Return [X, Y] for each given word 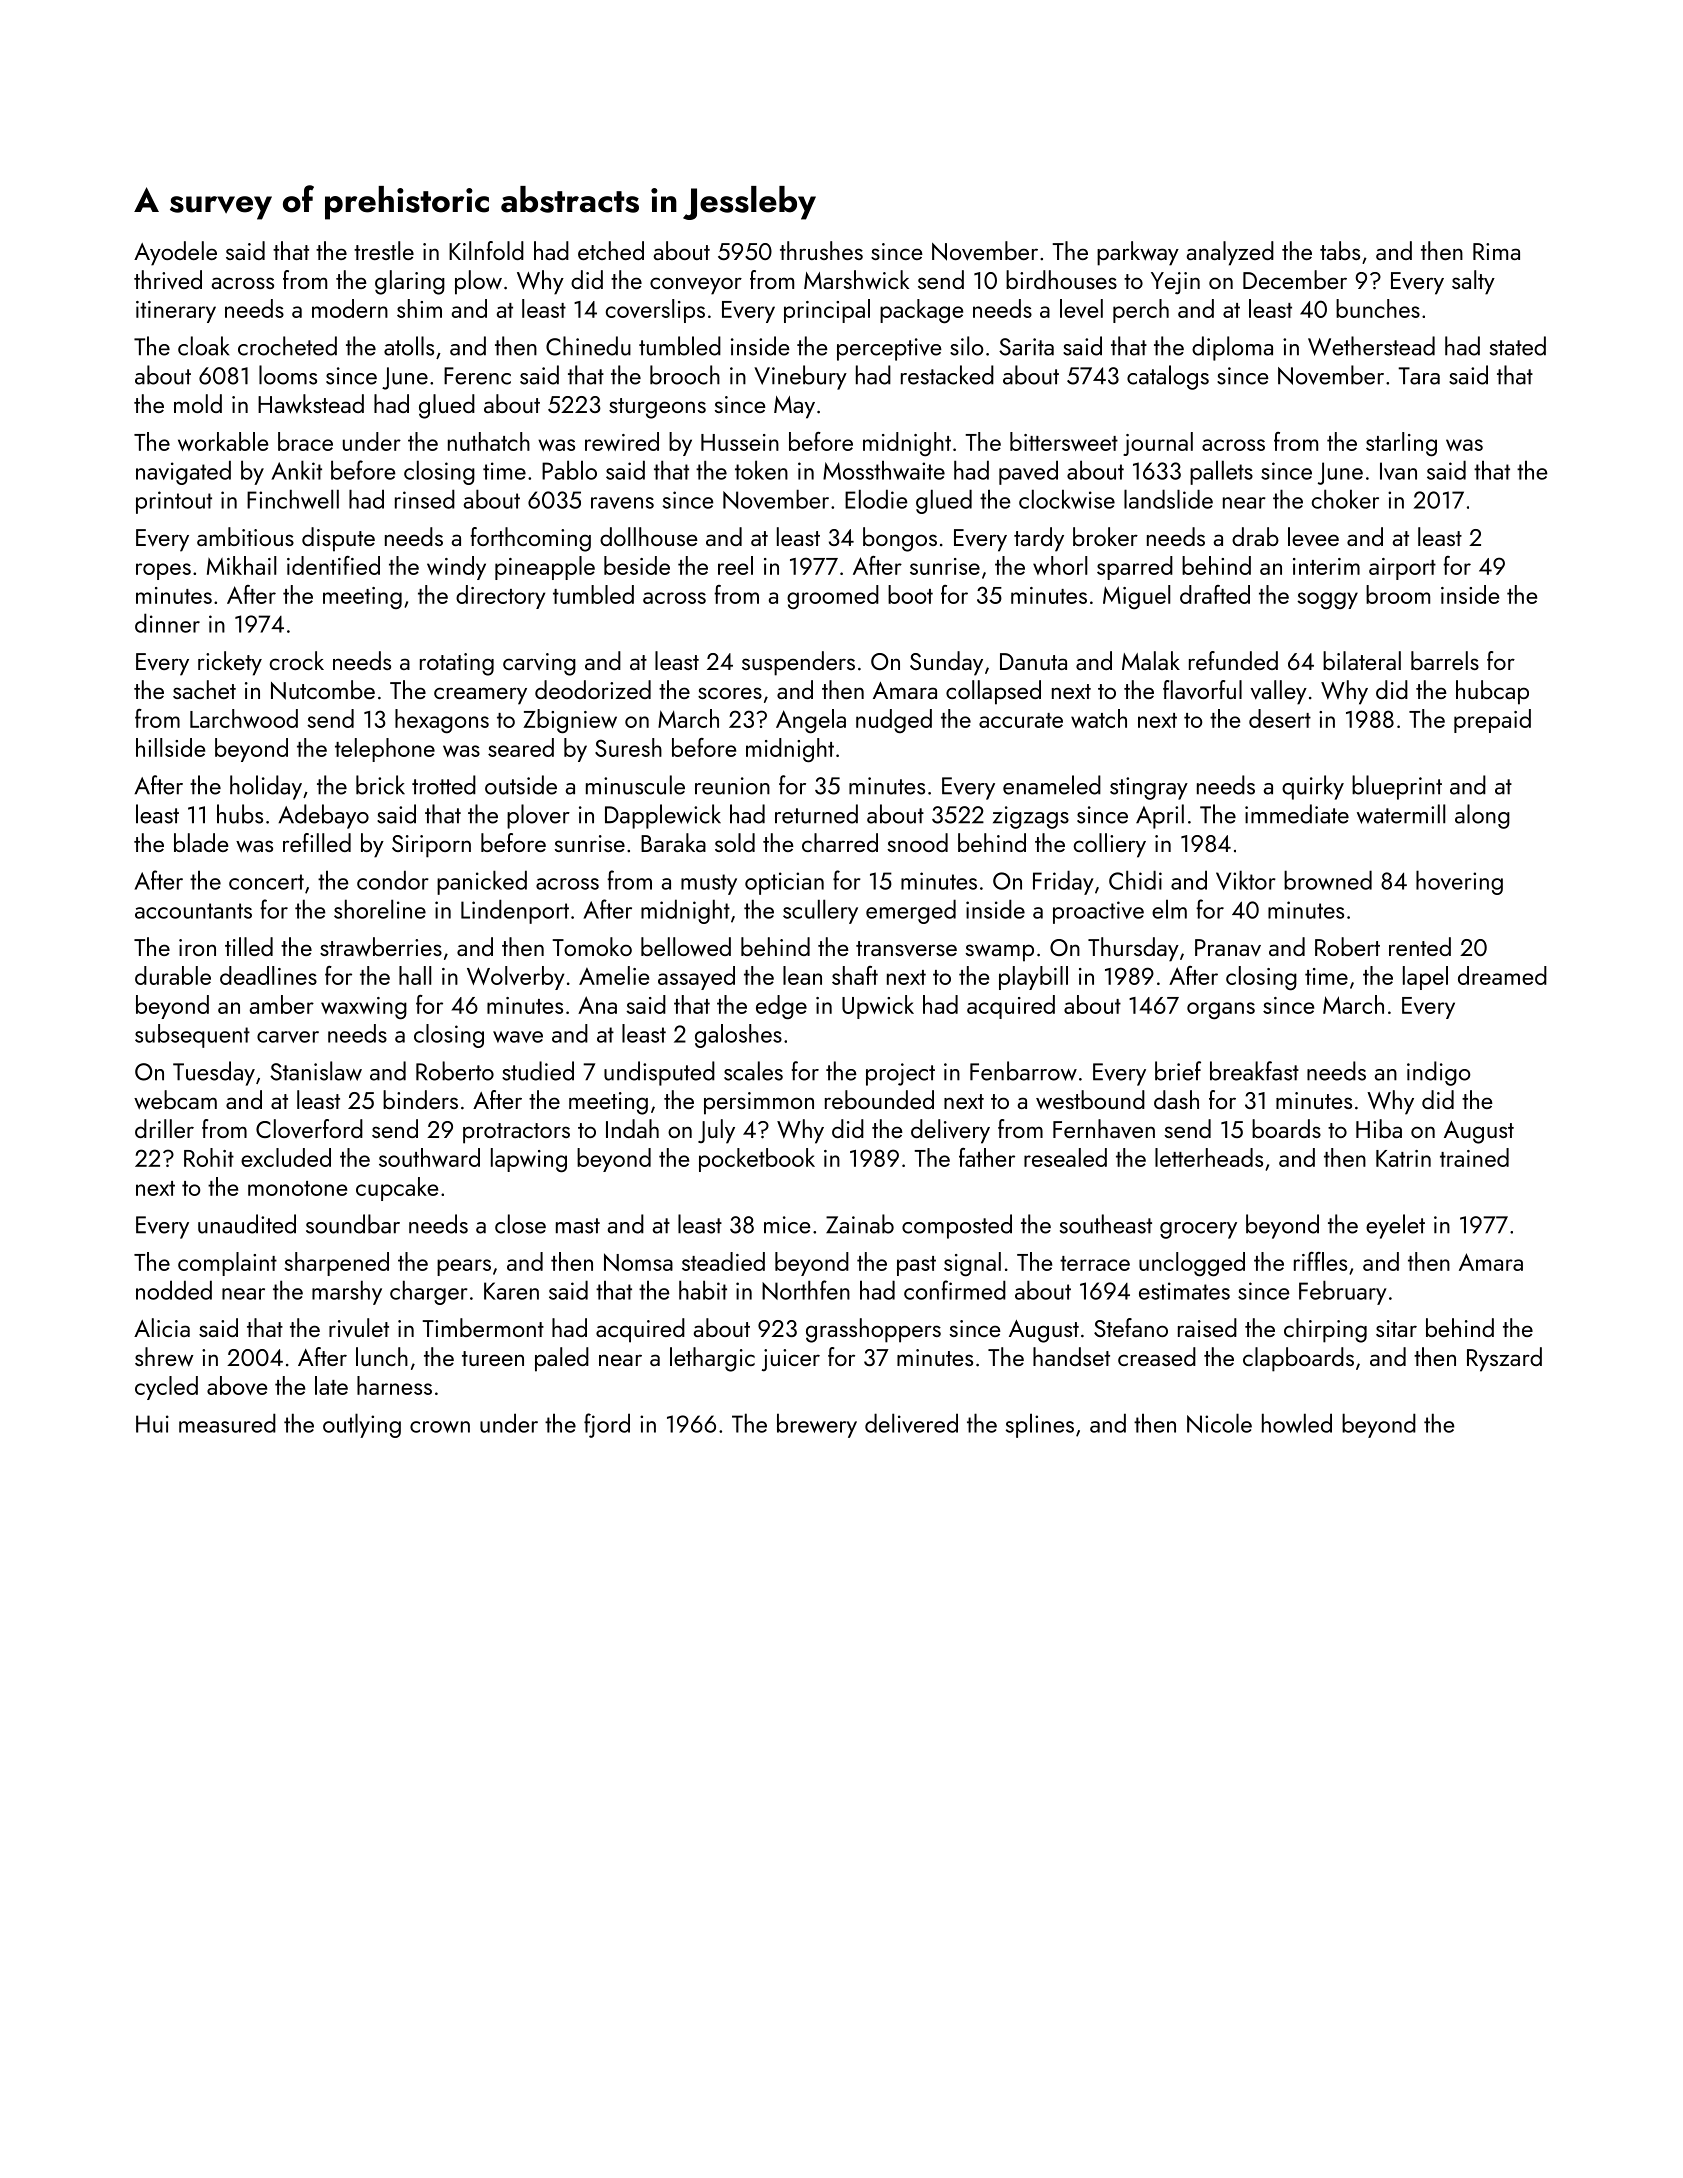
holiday [266, 787]
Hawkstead [311, 404]
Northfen [806, 1290]
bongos [900, 539]
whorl [1060, 565]
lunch [382, 1356]
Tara [1419, 376]
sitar [1396, 1328]
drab [1255, 536]
